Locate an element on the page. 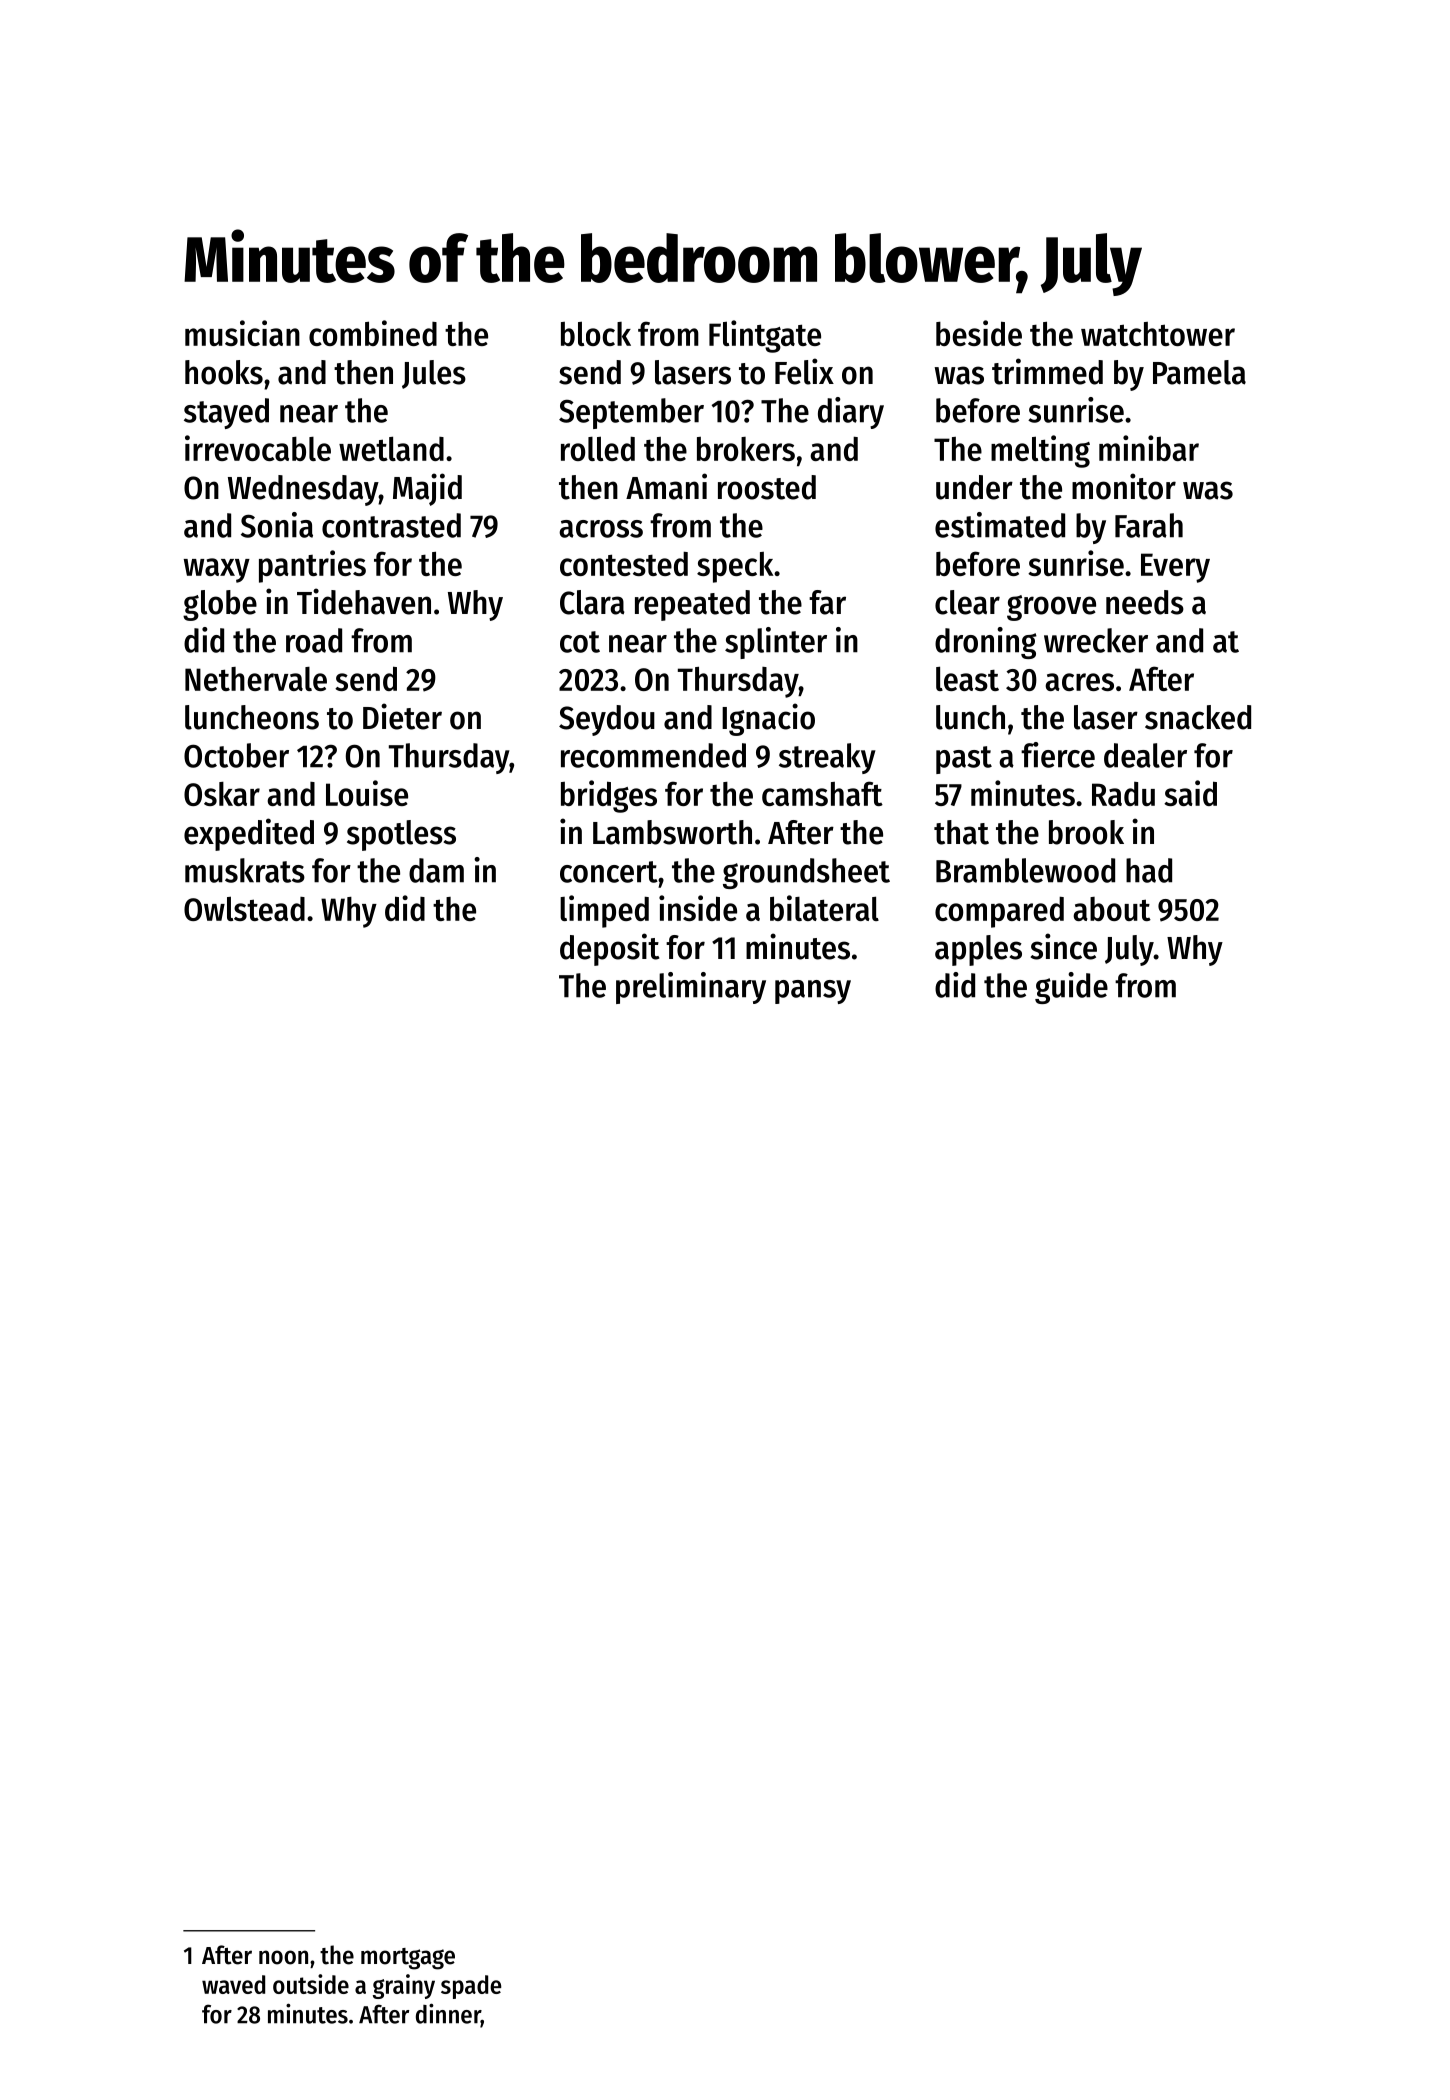  preliminary is located at coordinates (691, 988).
